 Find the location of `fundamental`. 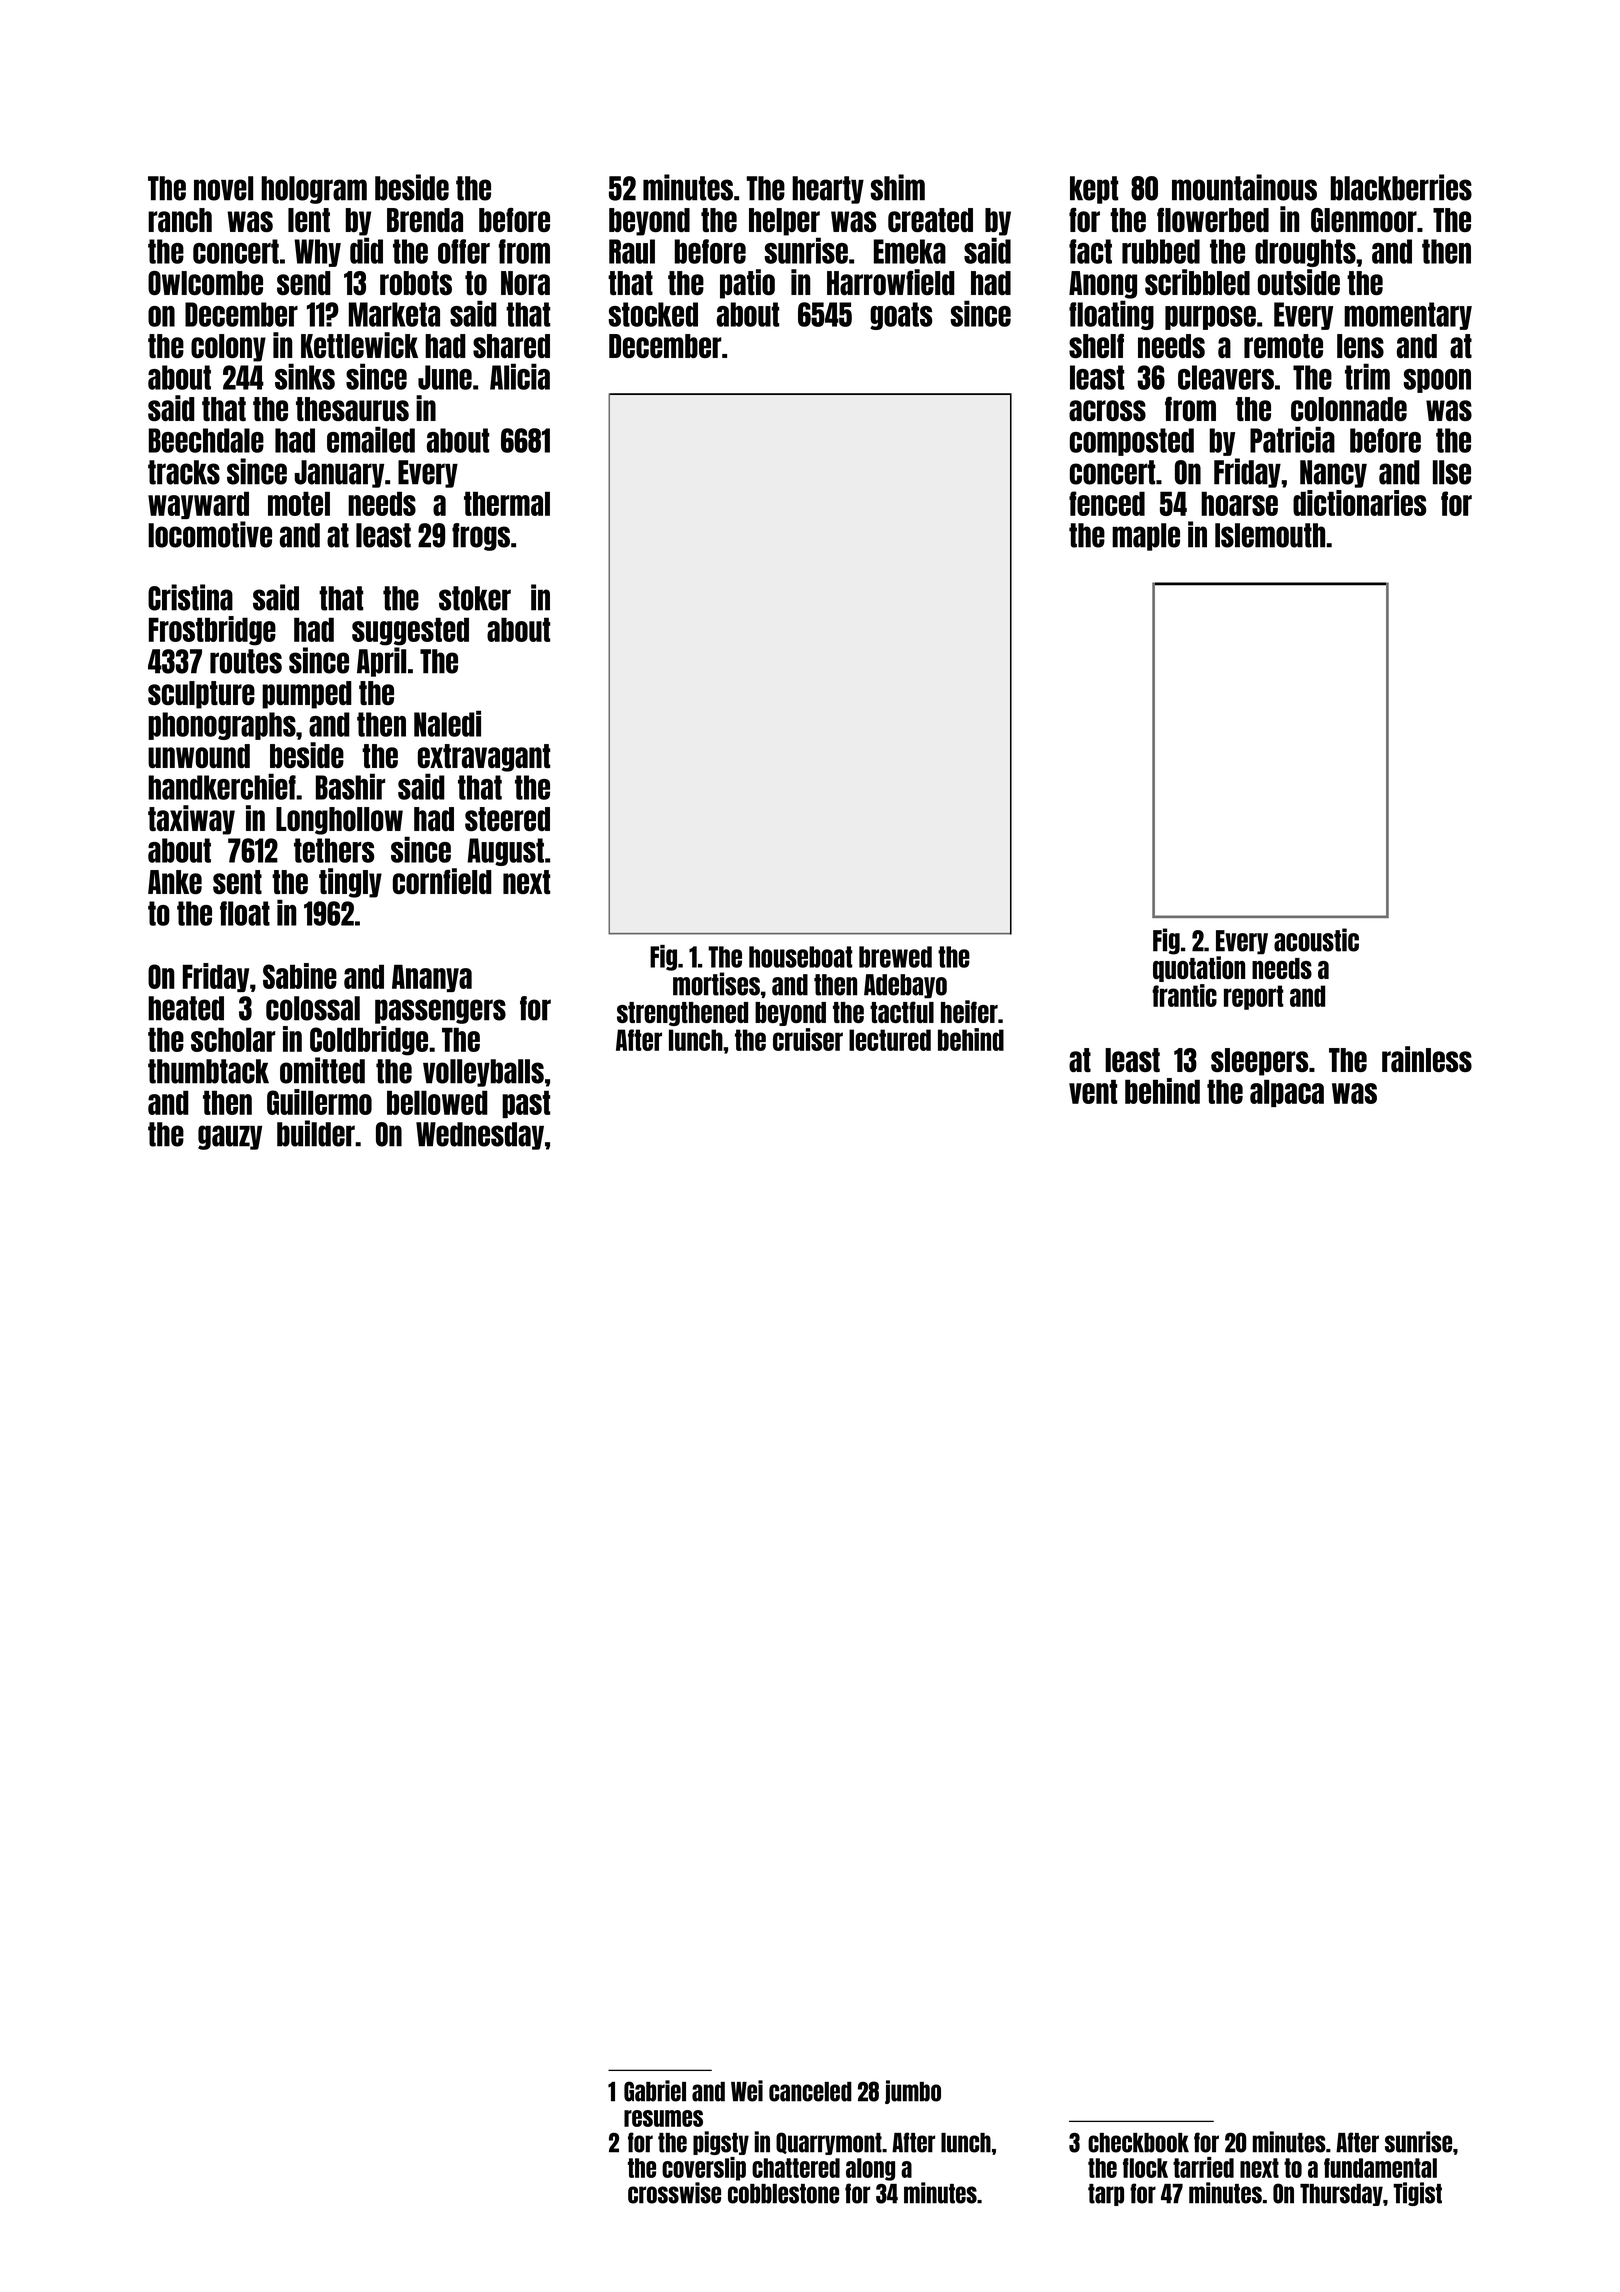

fundamental is located at coordinates (1380, 2168).
